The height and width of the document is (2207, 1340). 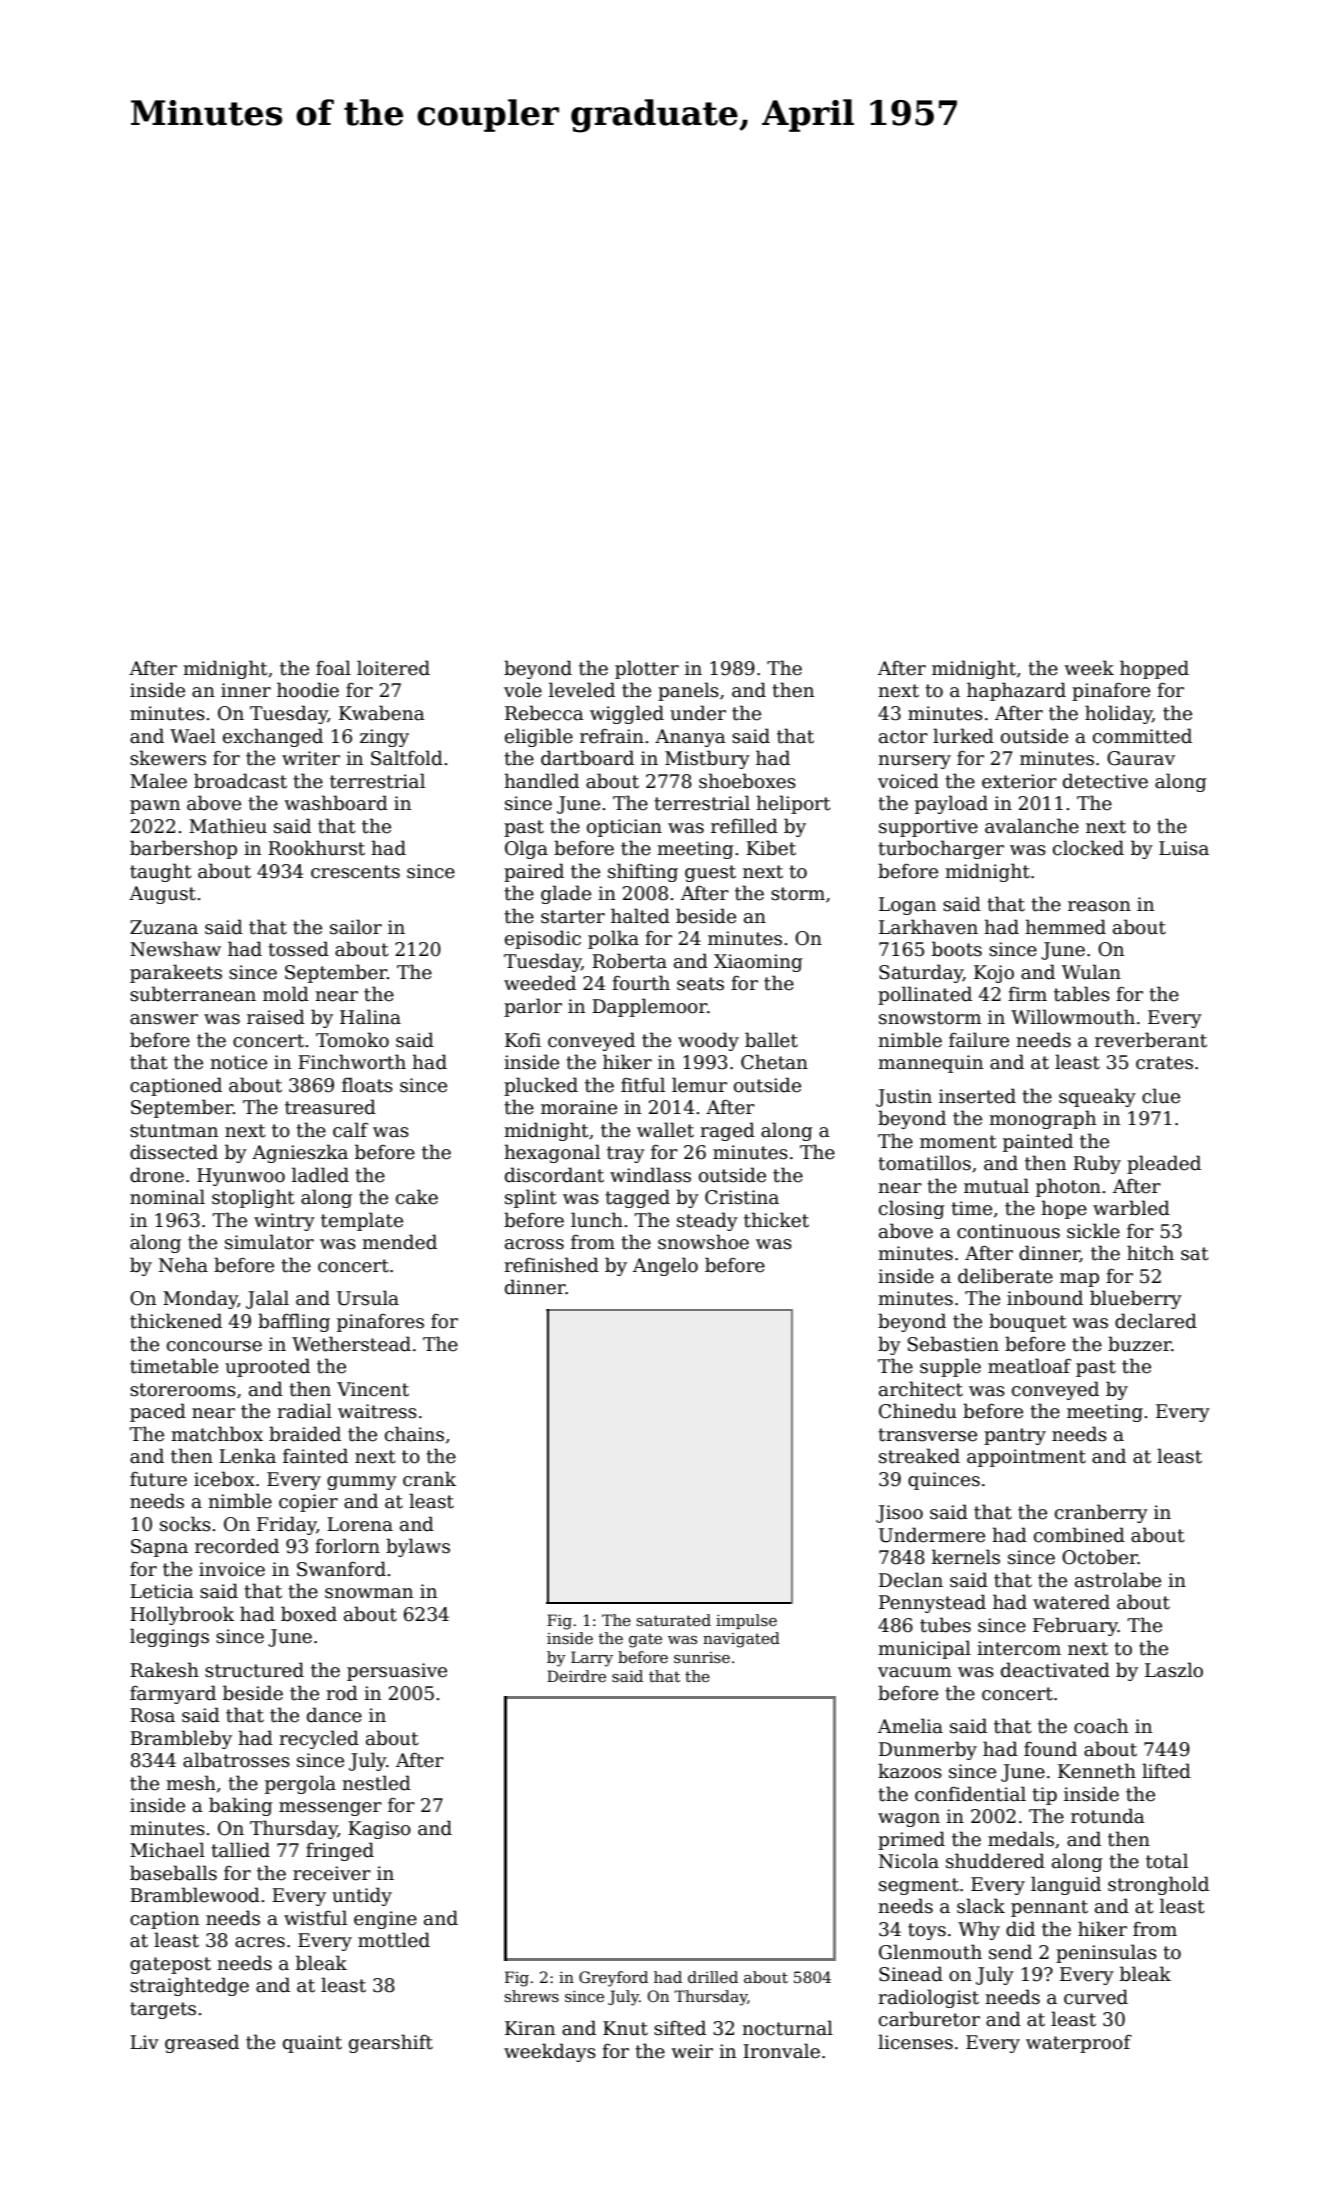 What do you see at coordinates (742, 1197) in the document?
I see `Cristina` at bounding box center [742, 1197].
